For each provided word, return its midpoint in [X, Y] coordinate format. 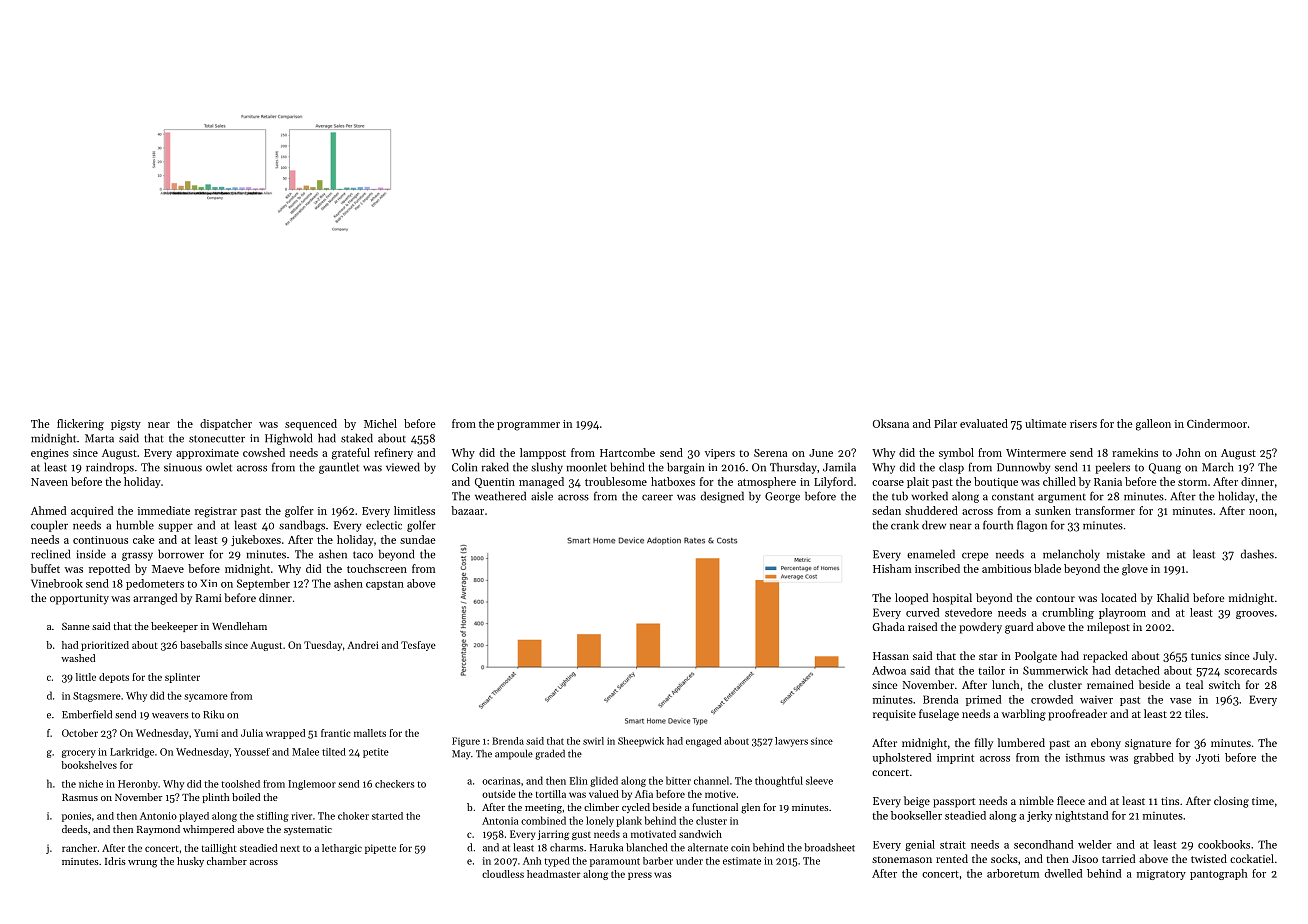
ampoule [514, 754]
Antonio [158, 816]
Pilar [945, 423]
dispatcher [226, 424]
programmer [528, 426]
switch [1224, 684]
